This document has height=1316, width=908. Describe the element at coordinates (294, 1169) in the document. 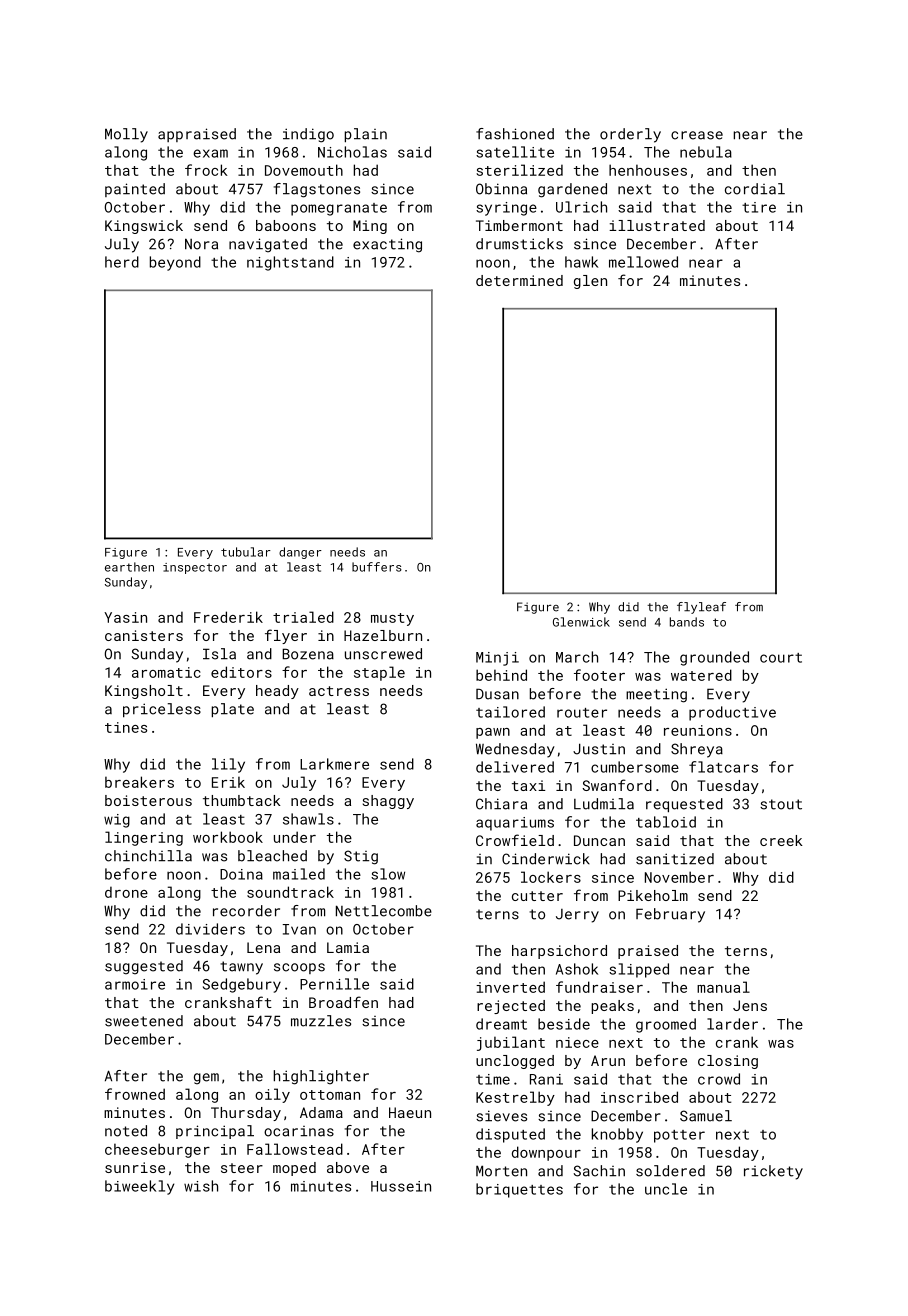

I see `moped` at that location.
